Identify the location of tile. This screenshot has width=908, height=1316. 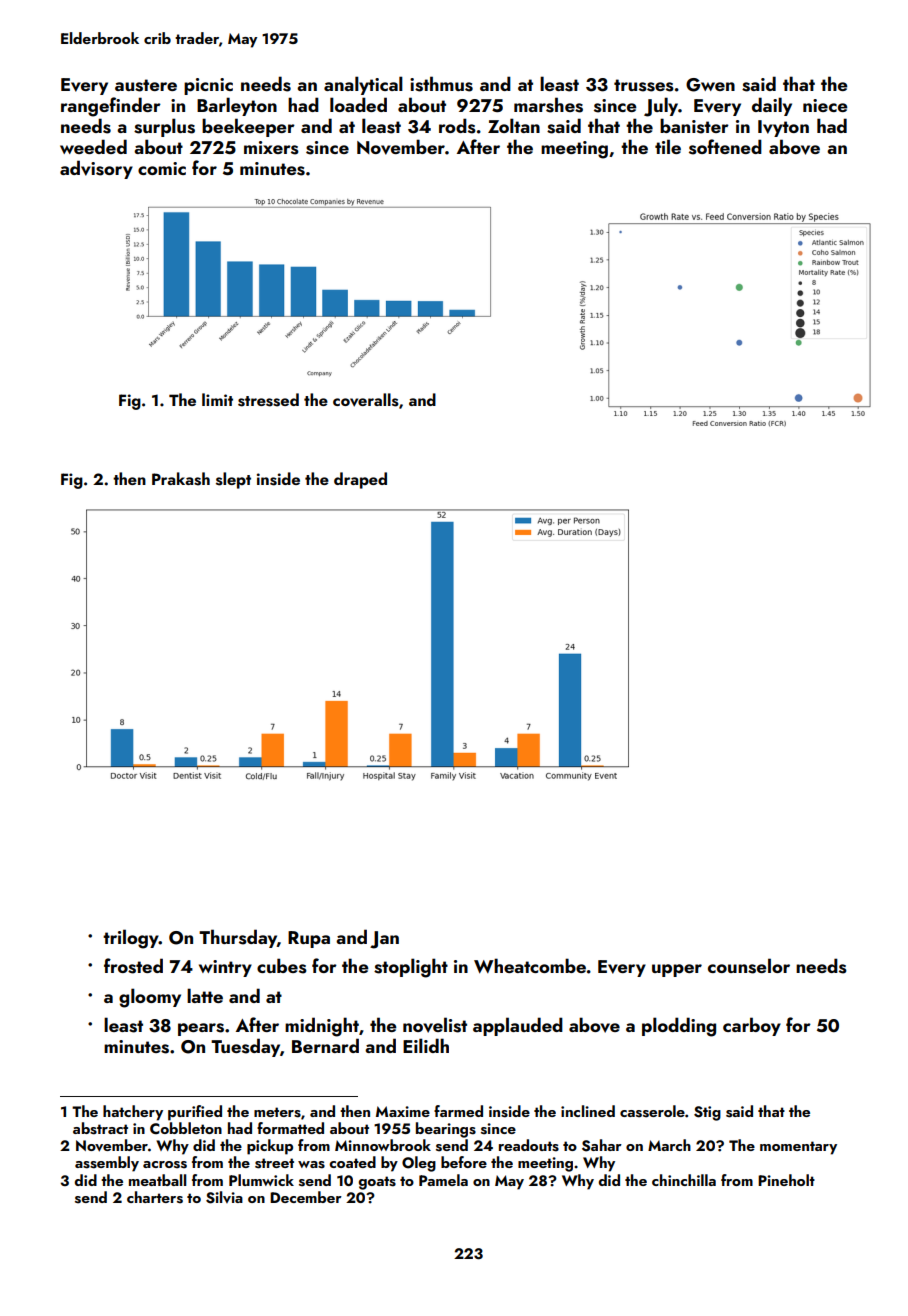
(668, 146).
